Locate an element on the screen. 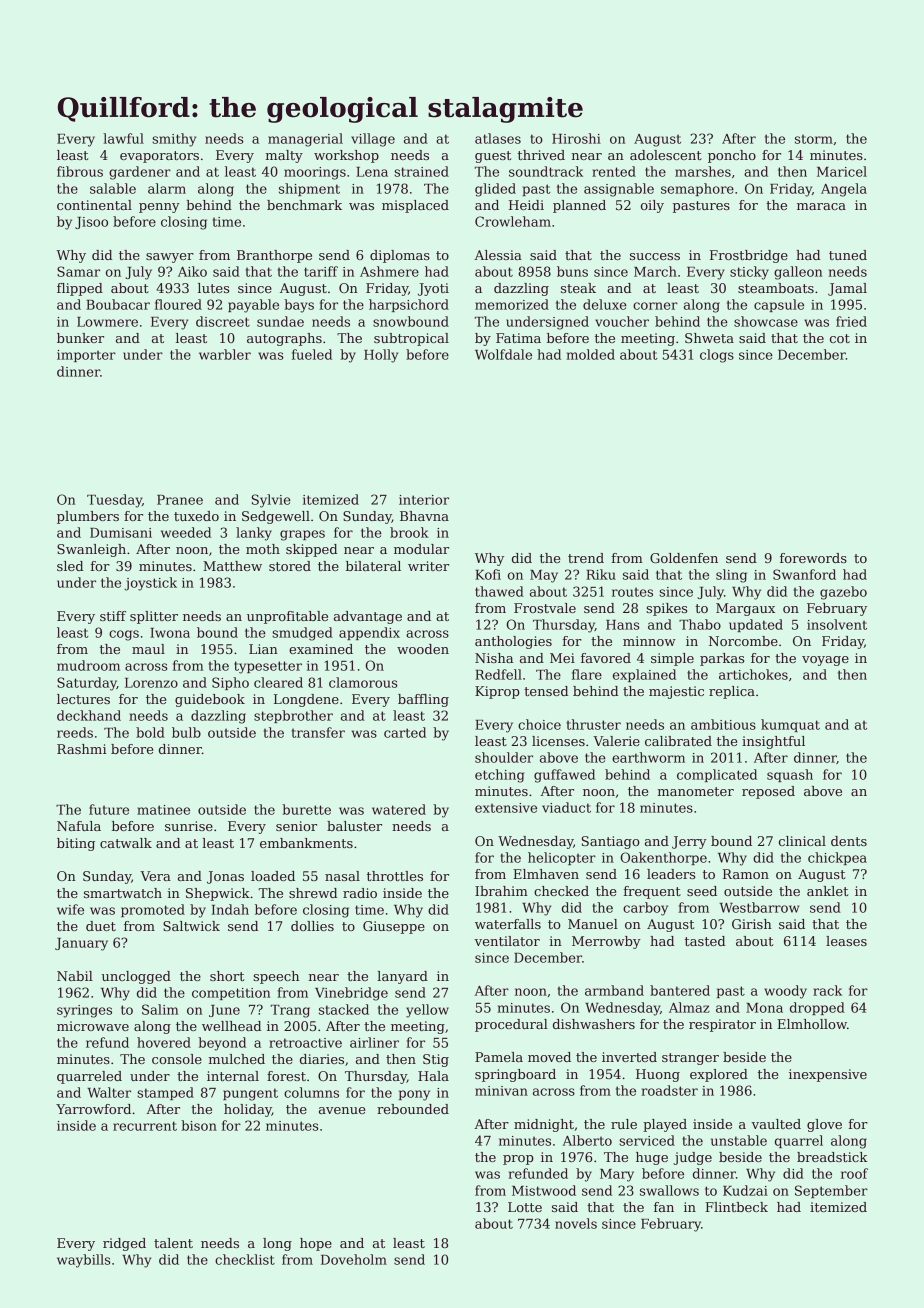 This screenshot has height=1308, width=924. smithy is located at coordinates (174, 140).
